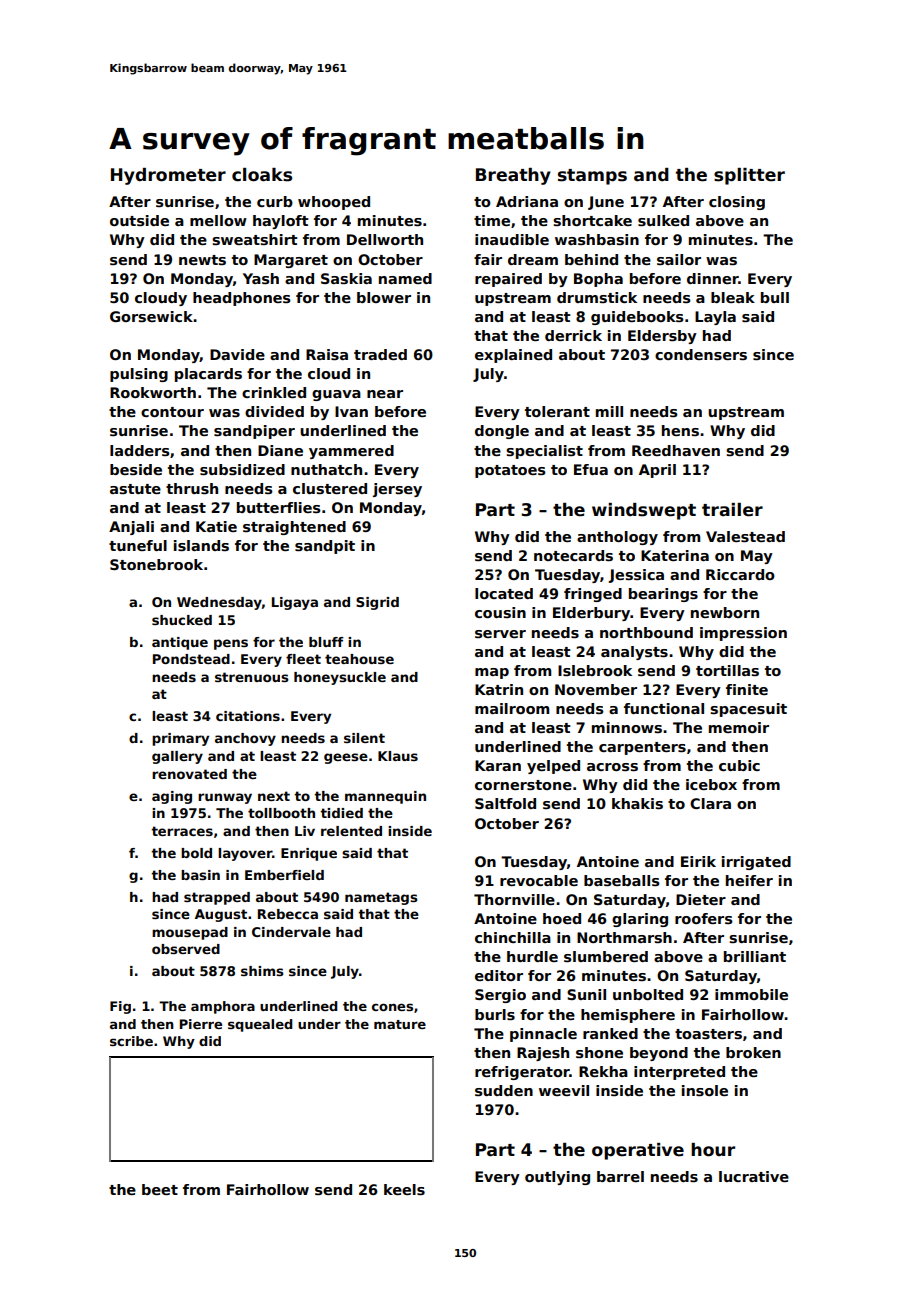 Image resolution: width=908 pixels, height=1316 pixels. What do you see at coordinates (624, 937) in the screenshot?
I see `Northmarsh` at bounding box center [624, 937].
